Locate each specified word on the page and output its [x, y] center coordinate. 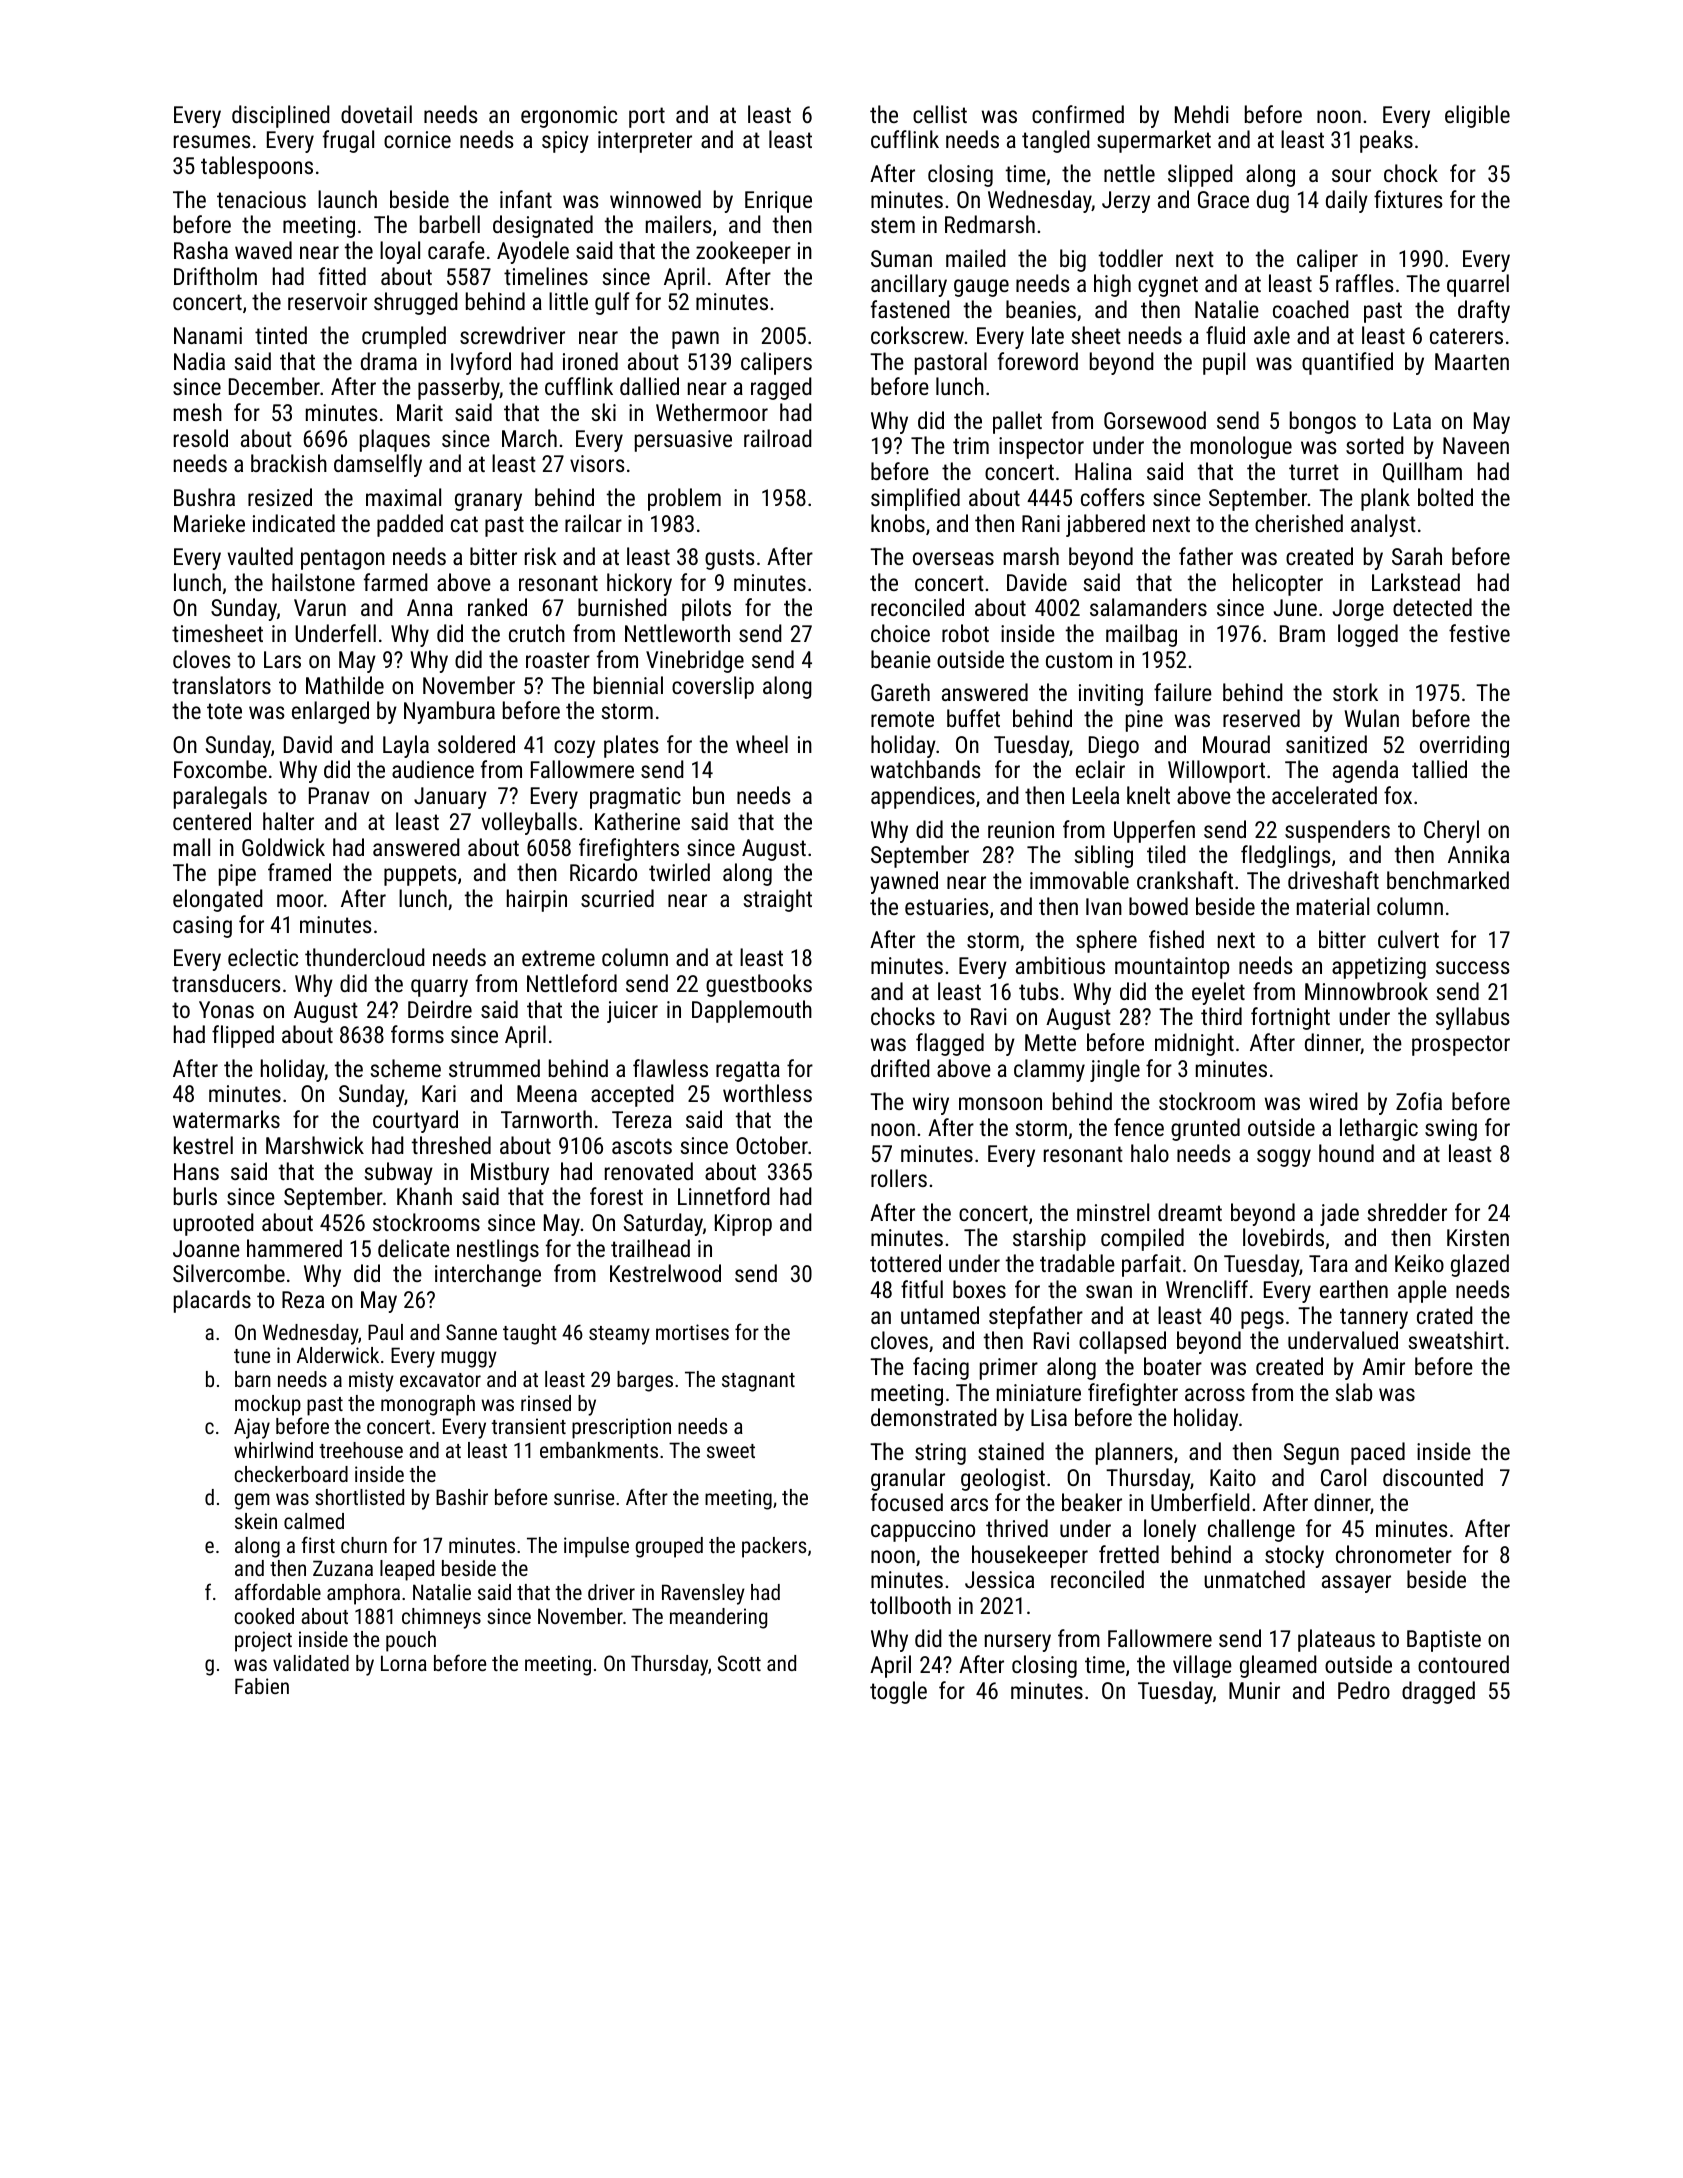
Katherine [637, 821]
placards [212, 1301]
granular [908, 1479]
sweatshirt [1456, 1340]
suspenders [1337, 831]
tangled [1056, 141]
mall [192, 847]
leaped [407, 1570]
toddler [1131, 258]
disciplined [281, 116]
